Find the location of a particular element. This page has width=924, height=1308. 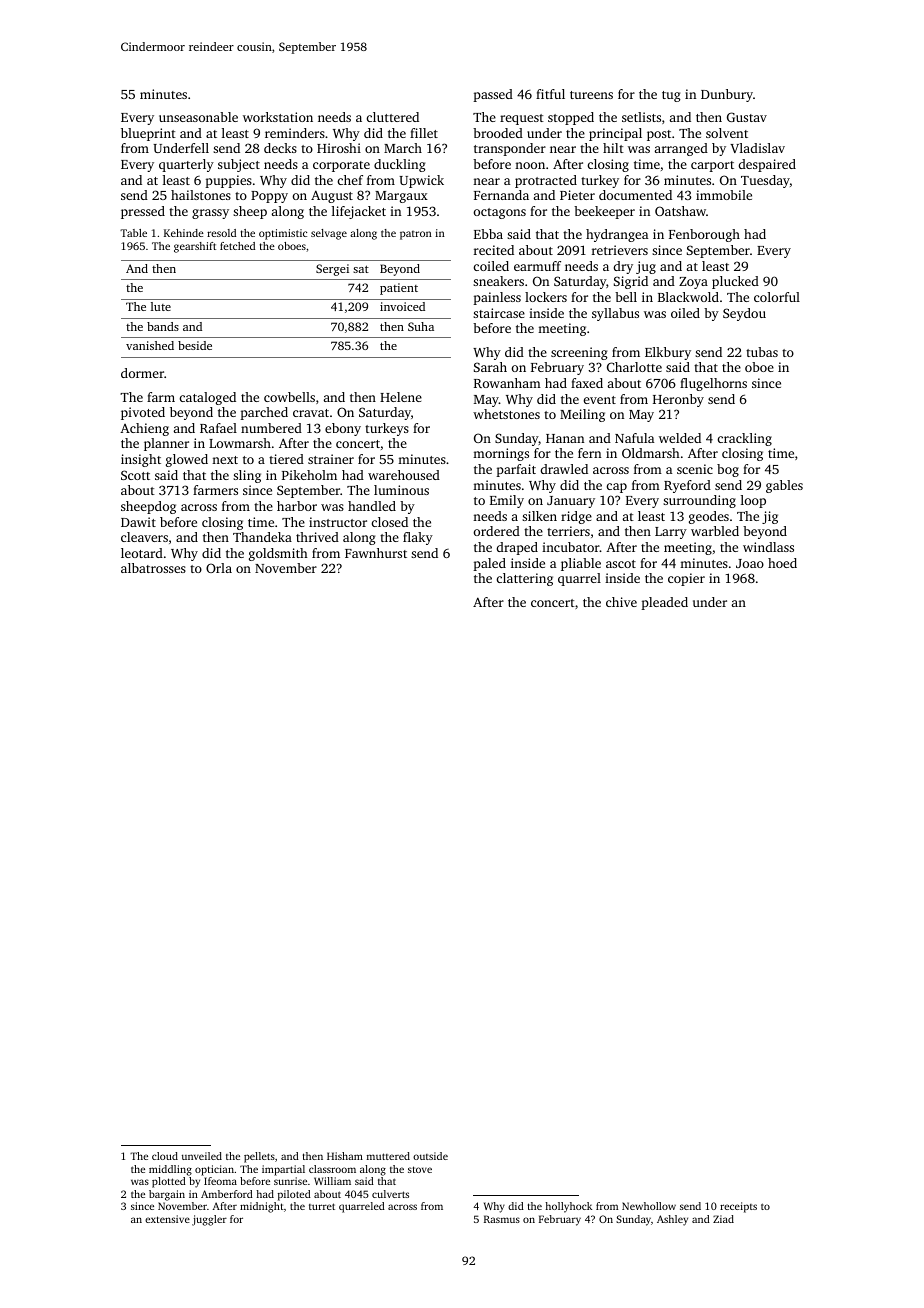

paled is located at coordinates (489, 564).
